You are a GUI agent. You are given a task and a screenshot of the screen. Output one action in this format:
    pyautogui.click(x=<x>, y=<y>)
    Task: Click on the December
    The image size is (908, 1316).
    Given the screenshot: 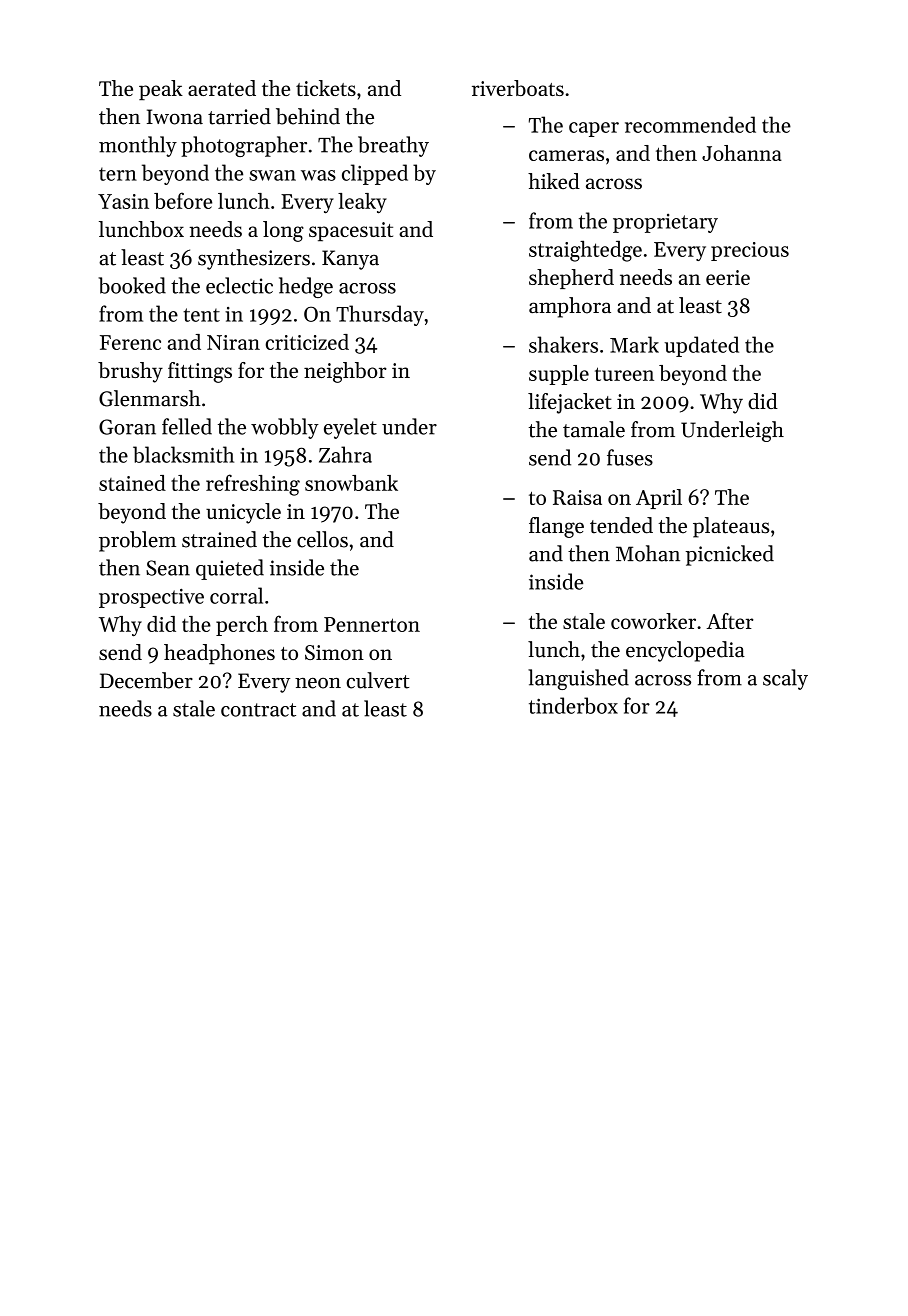 What is the action you would take?
    pyautogui.click(x=146, y=680)
